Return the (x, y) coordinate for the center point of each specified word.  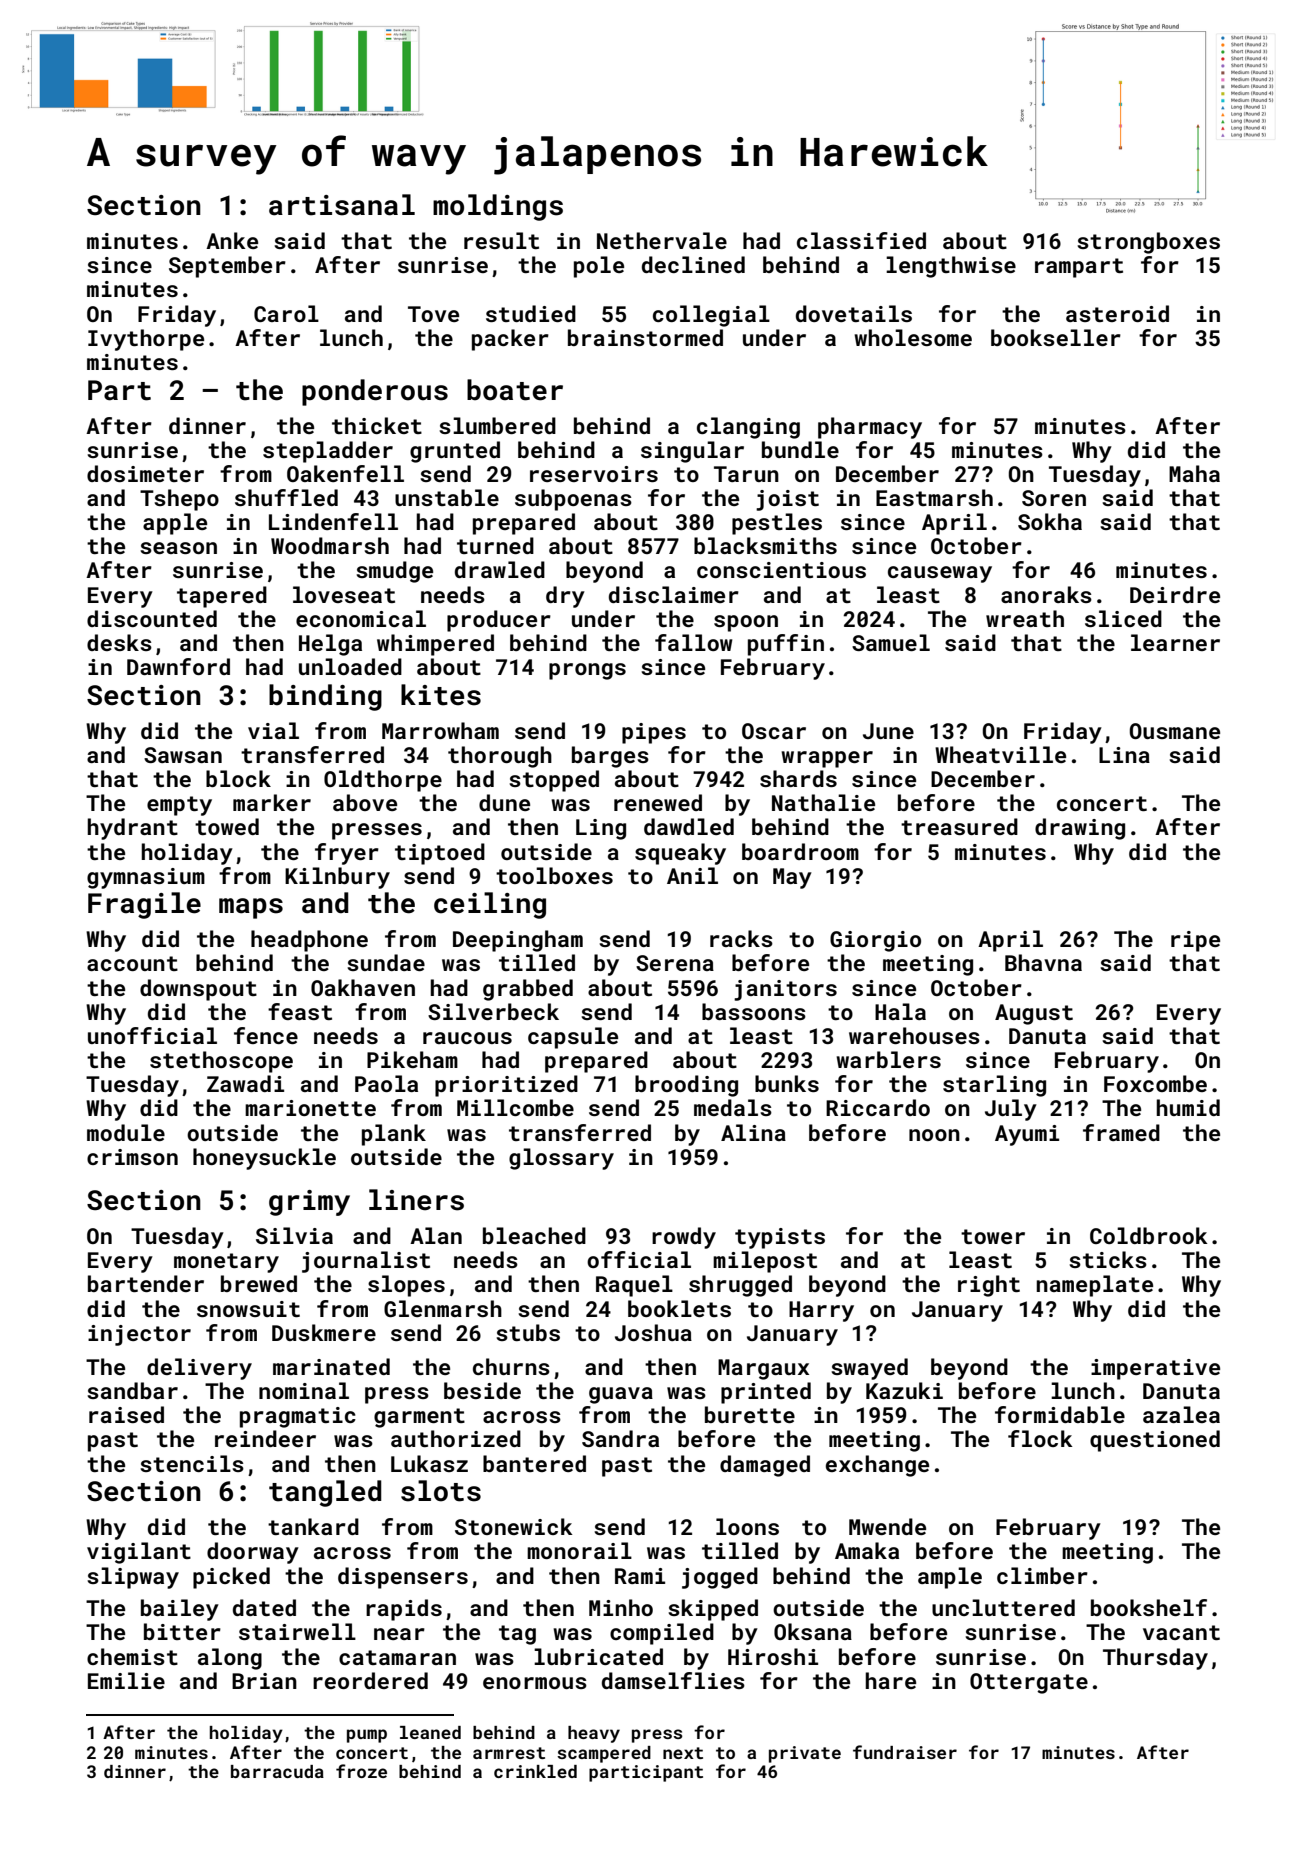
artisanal (342, 205)
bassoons (754, 1011)
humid (1188, 1107)
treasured (959, 826)
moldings (498, 207)
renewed (658, 802)
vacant (1181, 1632)
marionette (310, 1108)
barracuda (277, 1771)
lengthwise (951, 267)
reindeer (265, 1438)
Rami (640, 1576)
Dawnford (178, 666)
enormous (535, 1683)
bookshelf (1149, 1607)
